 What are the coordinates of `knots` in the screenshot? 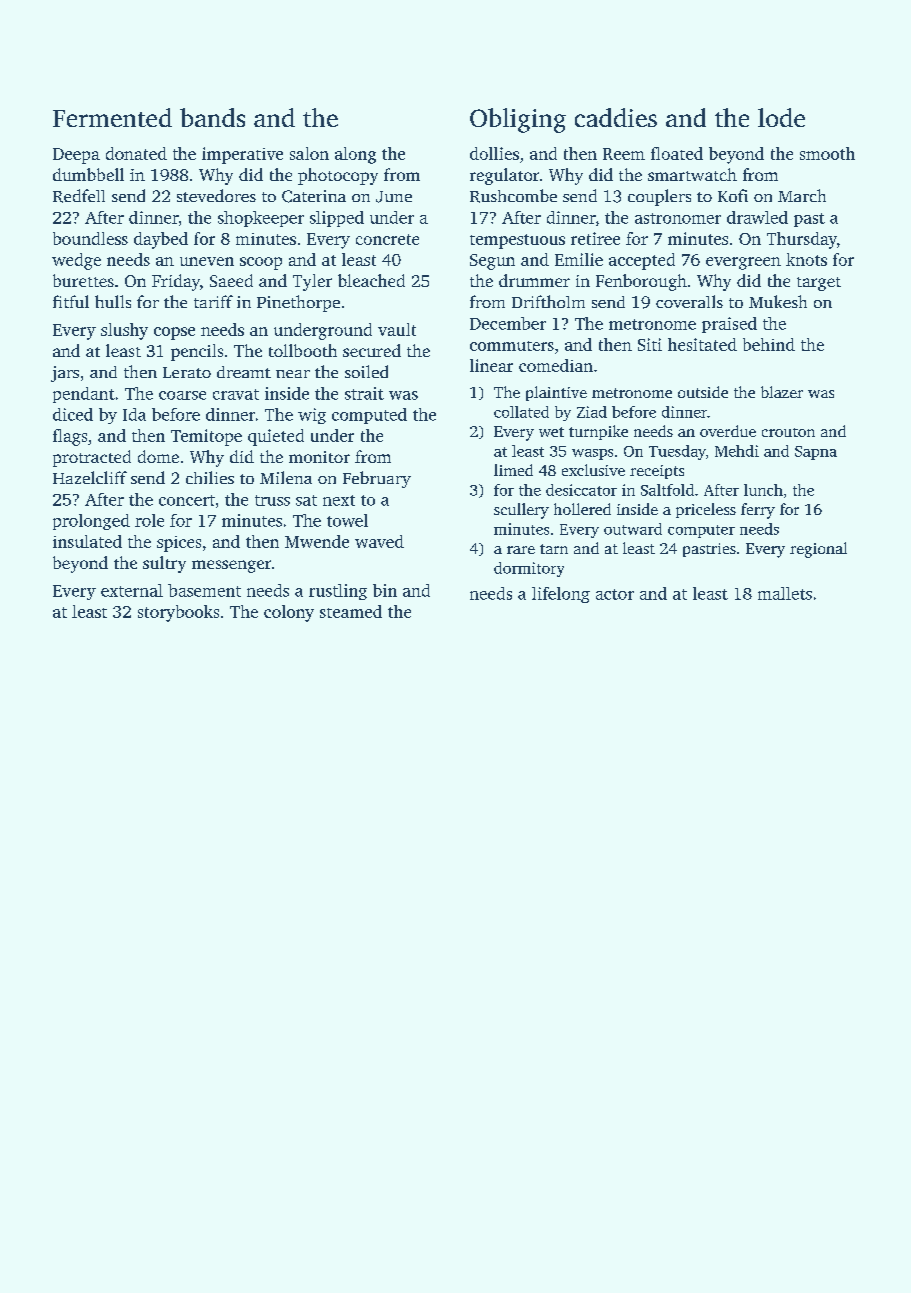 It's located at (806, 259).
